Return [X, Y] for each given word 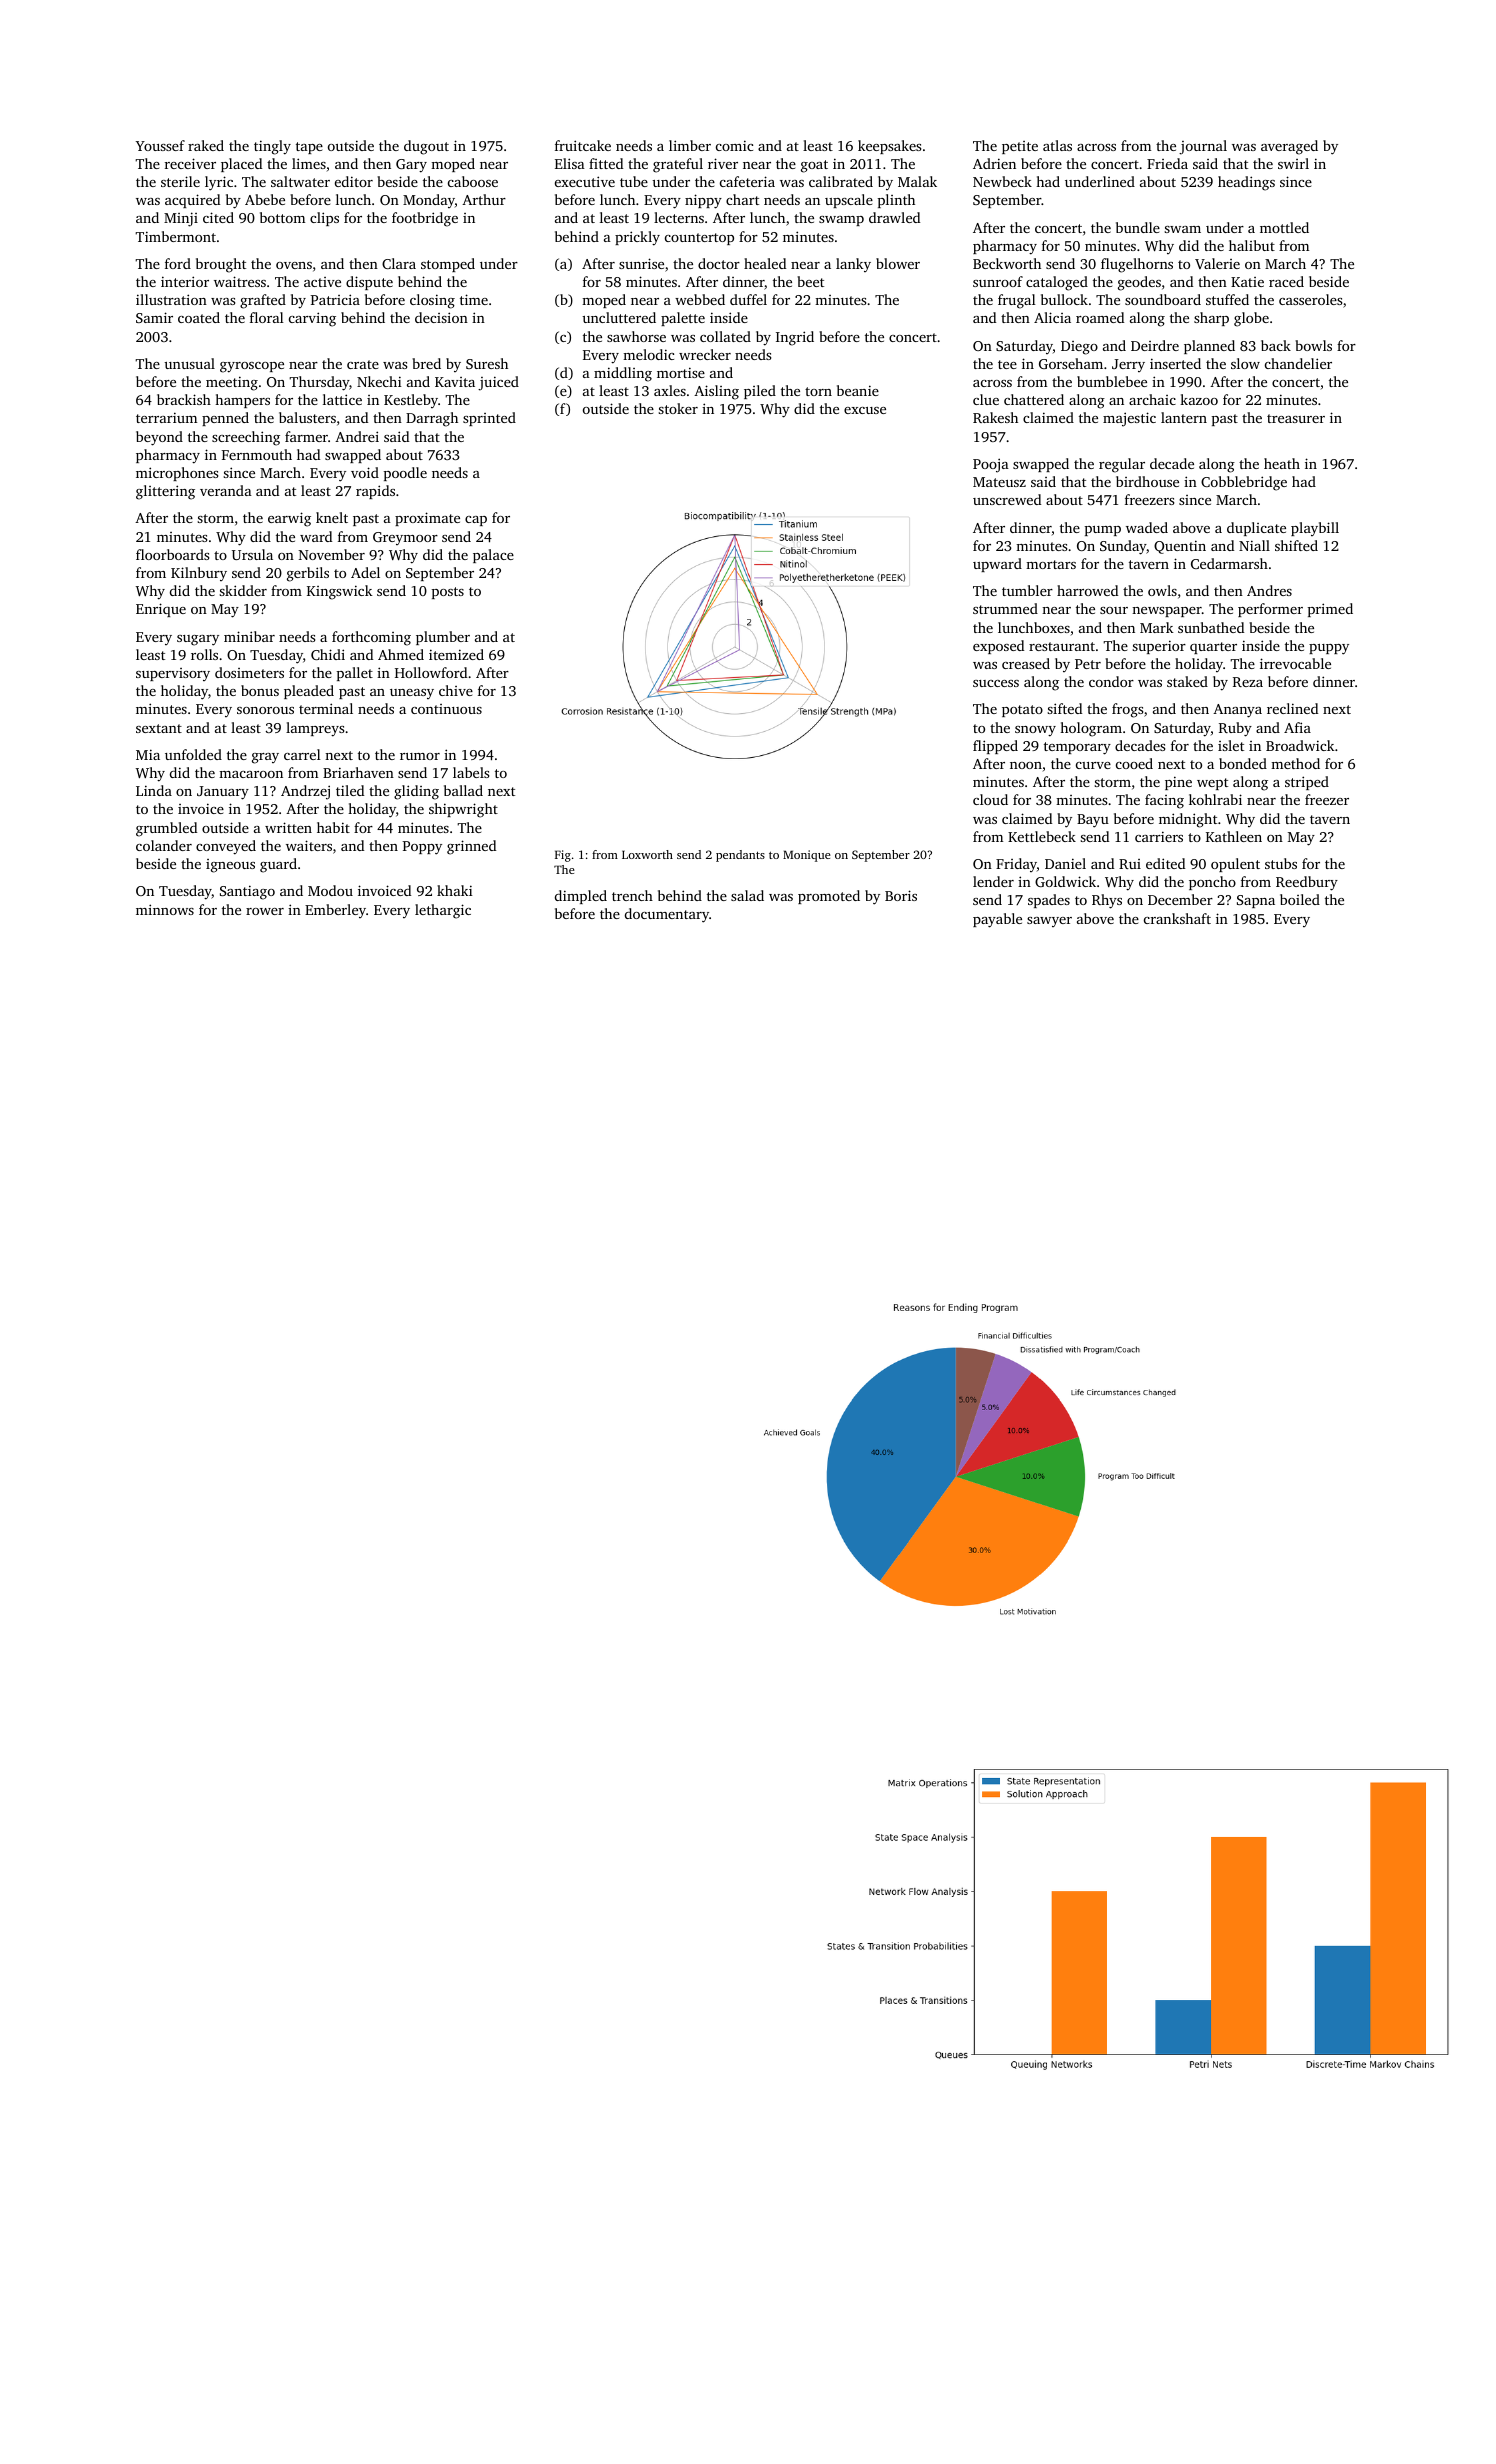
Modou [330, 890]
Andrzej [305, 792]
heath [1282, 463]
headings [1246, 183]
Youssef [160, 145]
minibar [249, 636]
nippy [703, 201]
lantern [1184, 417]
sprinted [489, 419]
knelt [332, 517]
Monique [807, 856]
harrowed [1087, 590]
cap [476, 521]
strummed [1005, 608]
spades [1049, 901]
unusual [189, 363]
